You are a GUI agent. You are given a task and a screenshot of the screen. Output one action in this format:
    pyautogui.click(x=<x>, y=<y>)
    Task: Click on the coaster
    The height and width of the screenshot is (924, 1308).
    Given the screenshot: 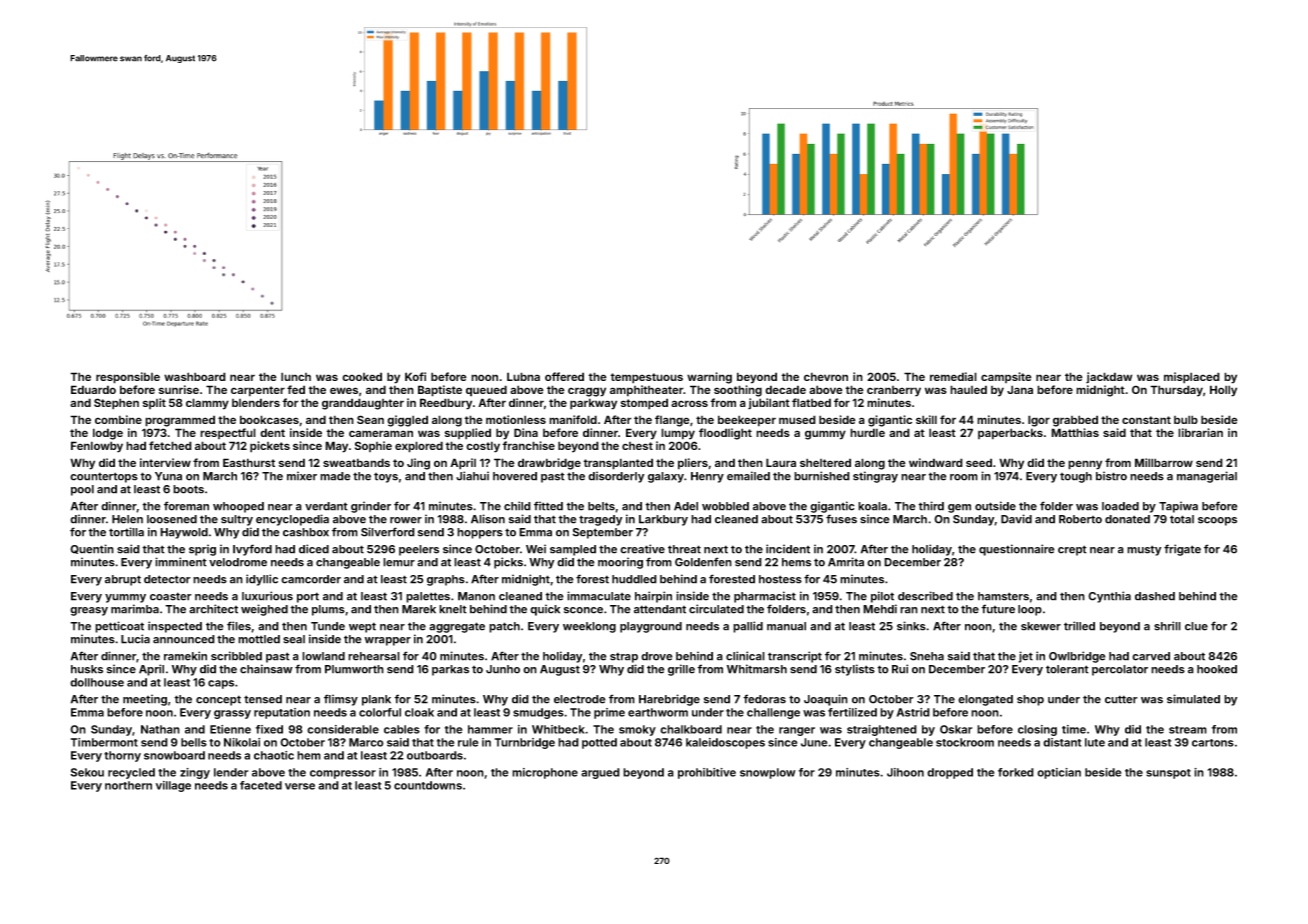 What is the action you would take?
    pyautogui.click(x=171, y=596)
